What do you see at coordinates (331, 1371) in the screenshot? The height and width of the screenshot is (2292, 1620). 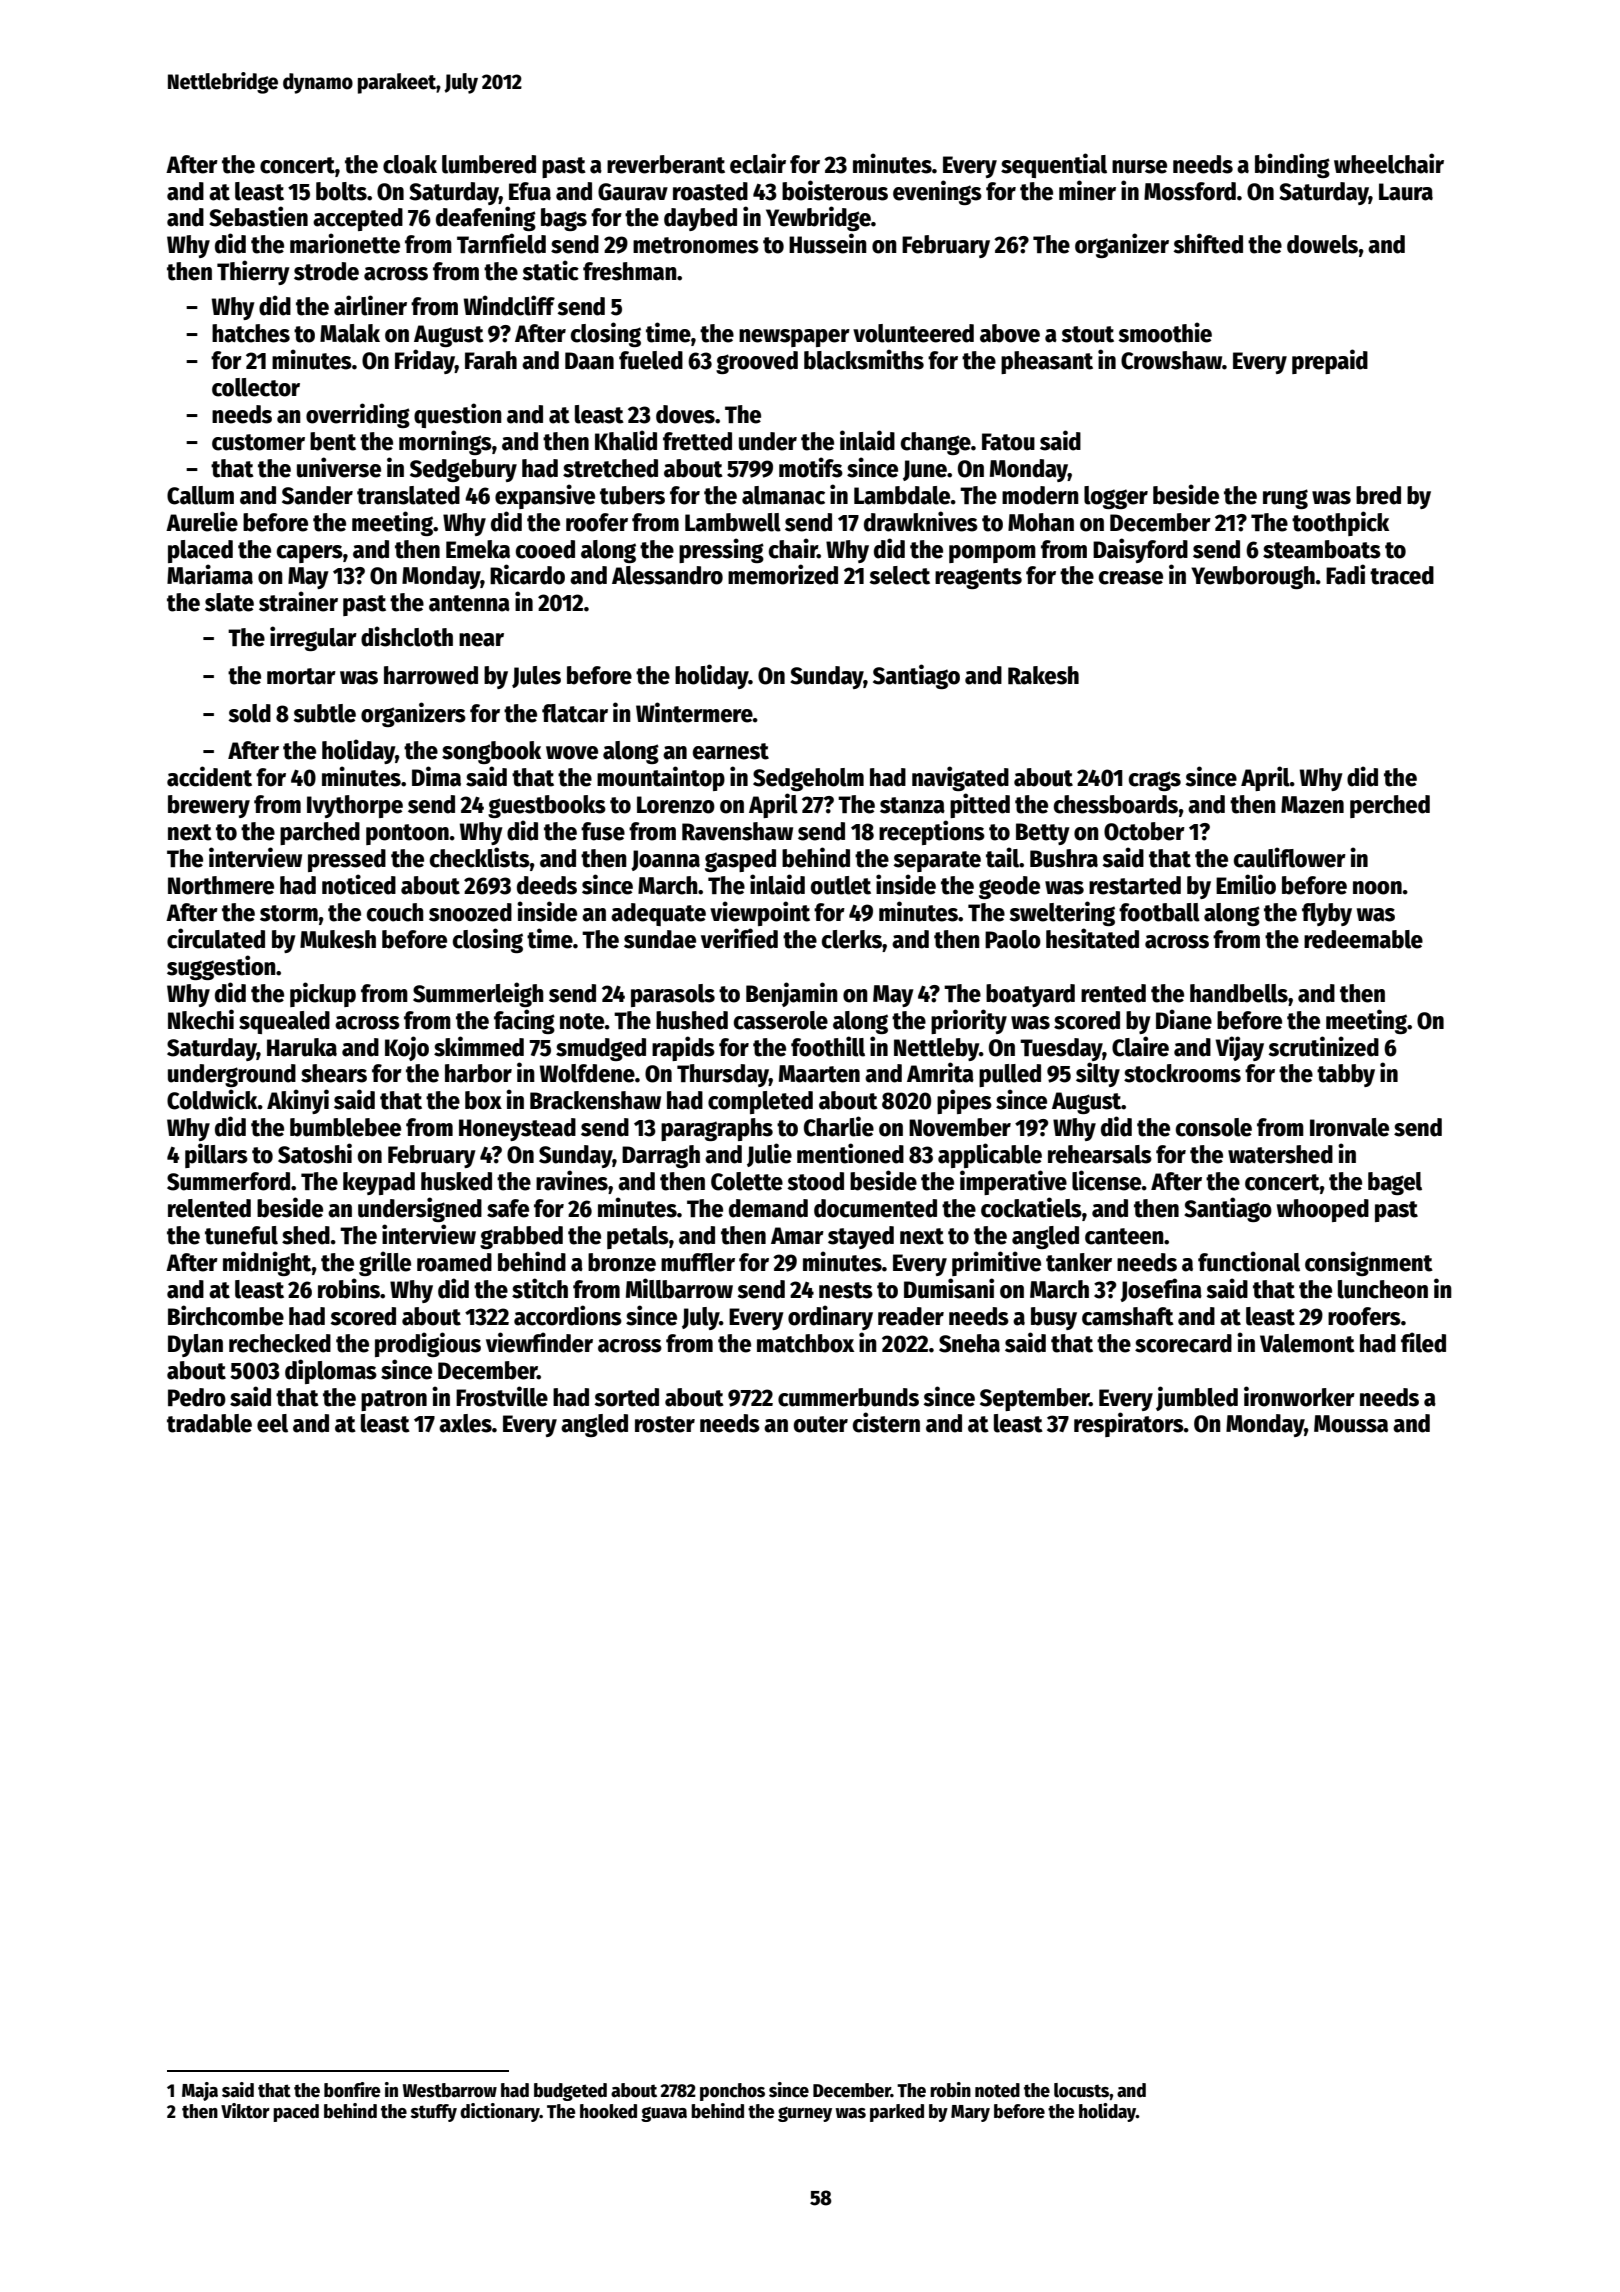 I see `diplomas` at bounding box center [331, 1371].
